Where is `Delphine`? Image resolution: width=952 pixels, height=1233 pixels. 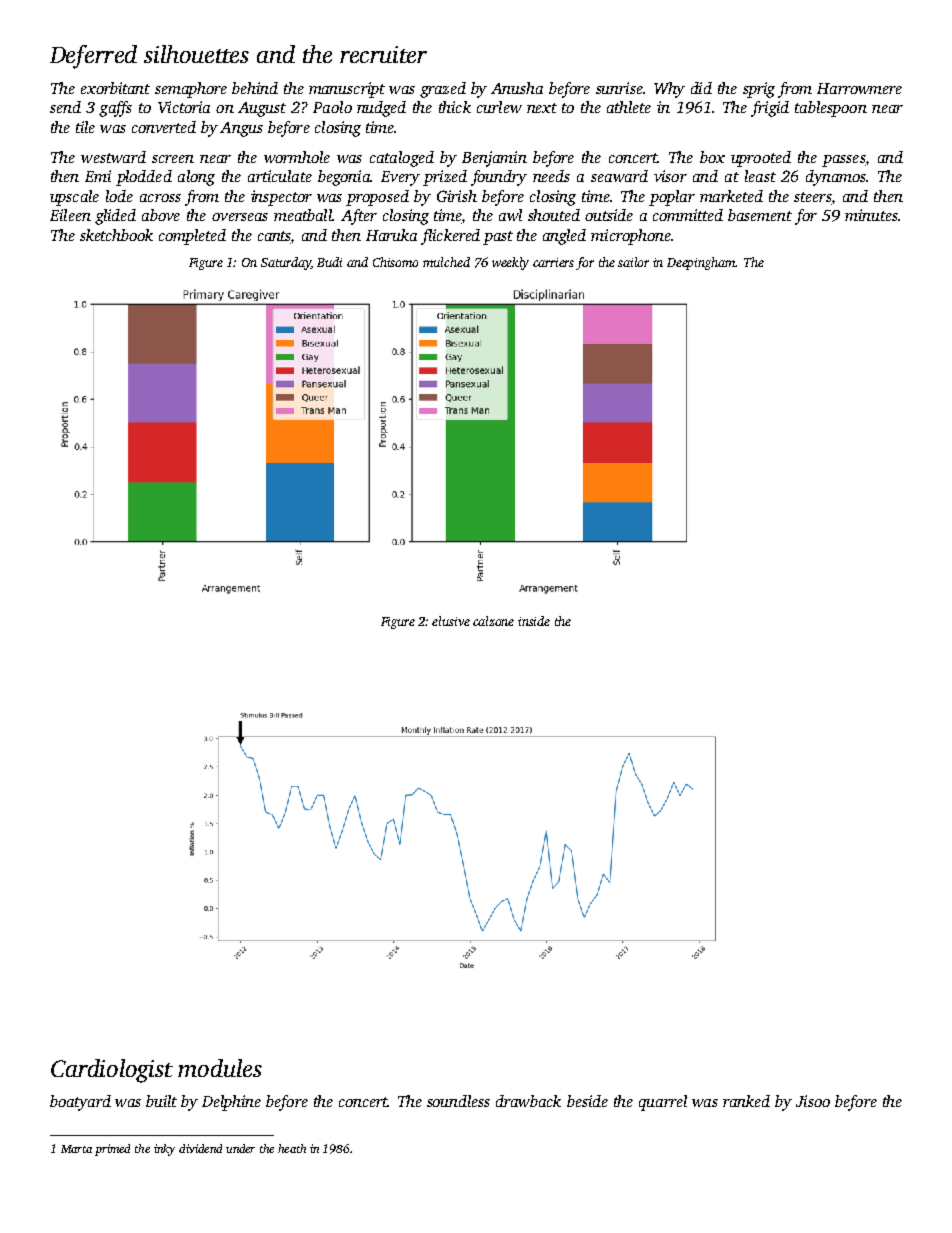
Delphine is located at coordinates (231, 1103).
